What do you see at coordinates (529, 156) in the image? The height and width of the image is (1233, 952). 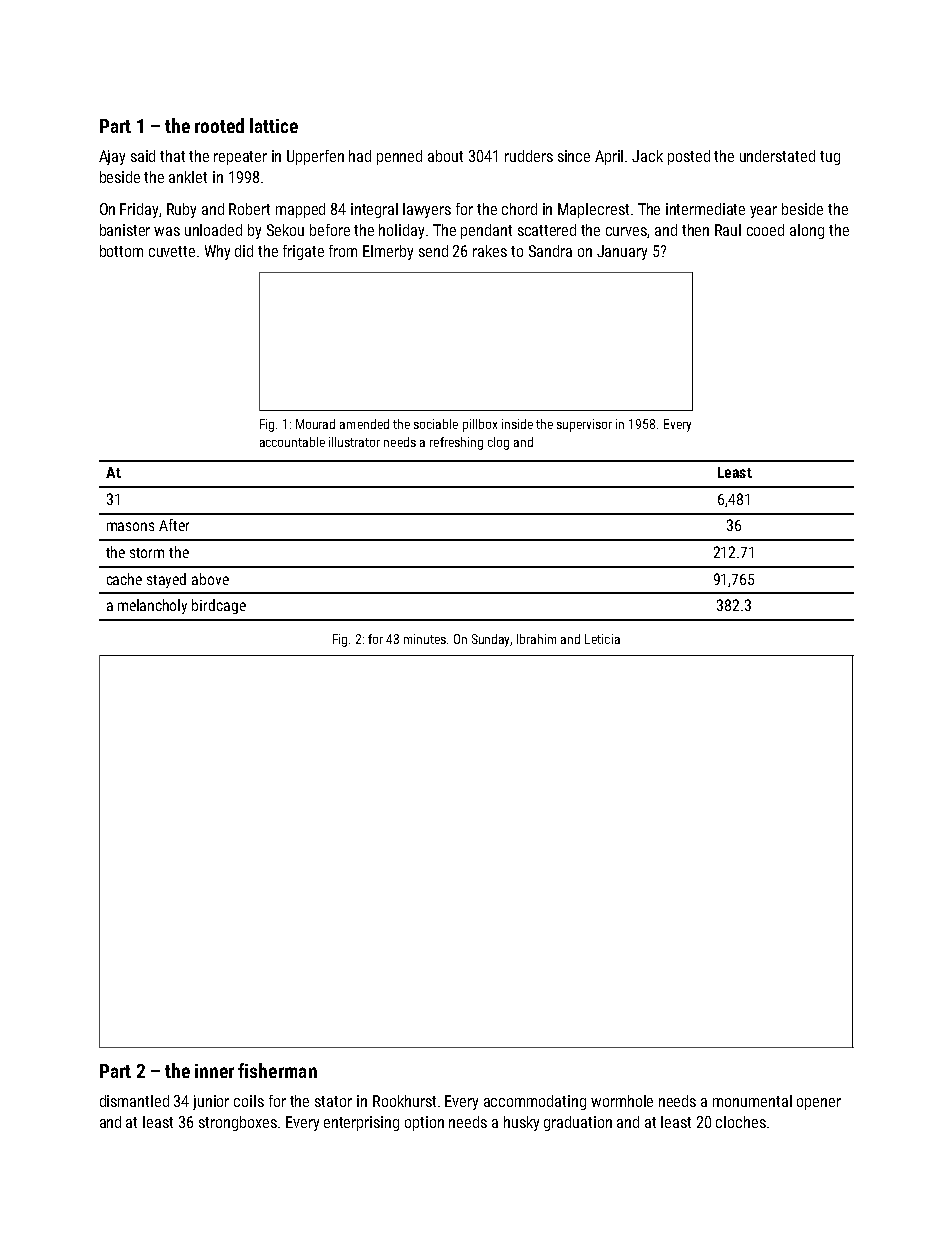 I see `rudders` at bounding box center [529, 156].
